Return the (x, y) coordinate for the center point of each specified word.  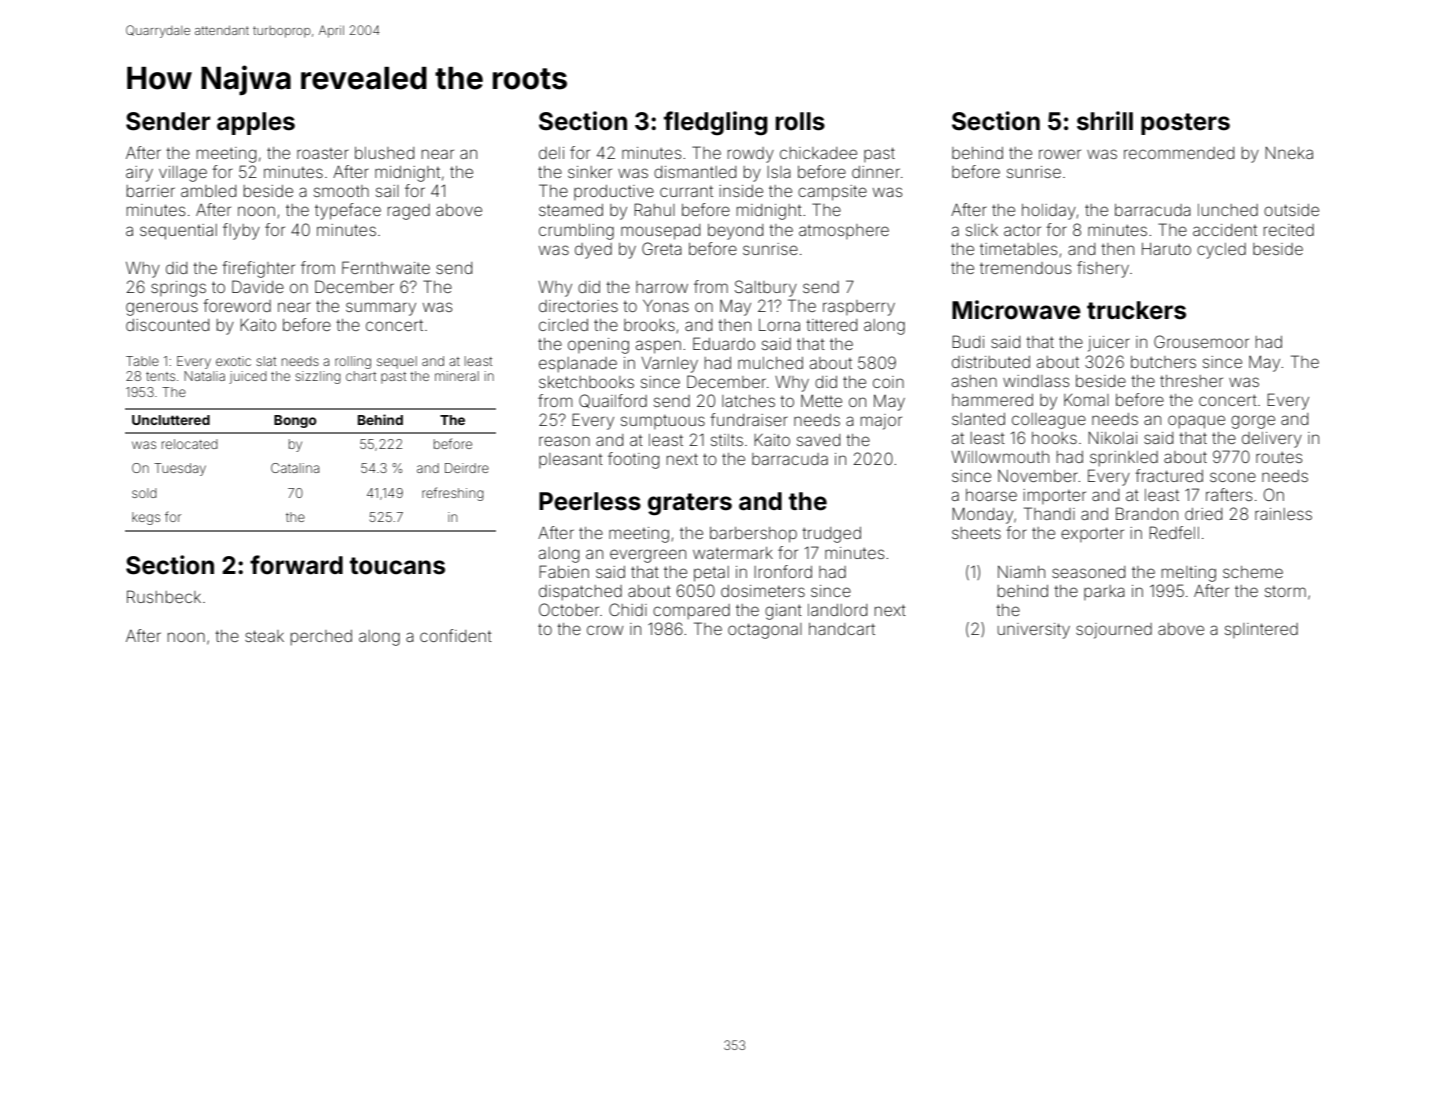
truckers (1136, 310)
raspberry (859, 308)
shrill (1105, 121)
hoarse (991, 495)
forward (296, 565)
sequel (397, 362)
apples (256, 123)
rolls (800, 121)
